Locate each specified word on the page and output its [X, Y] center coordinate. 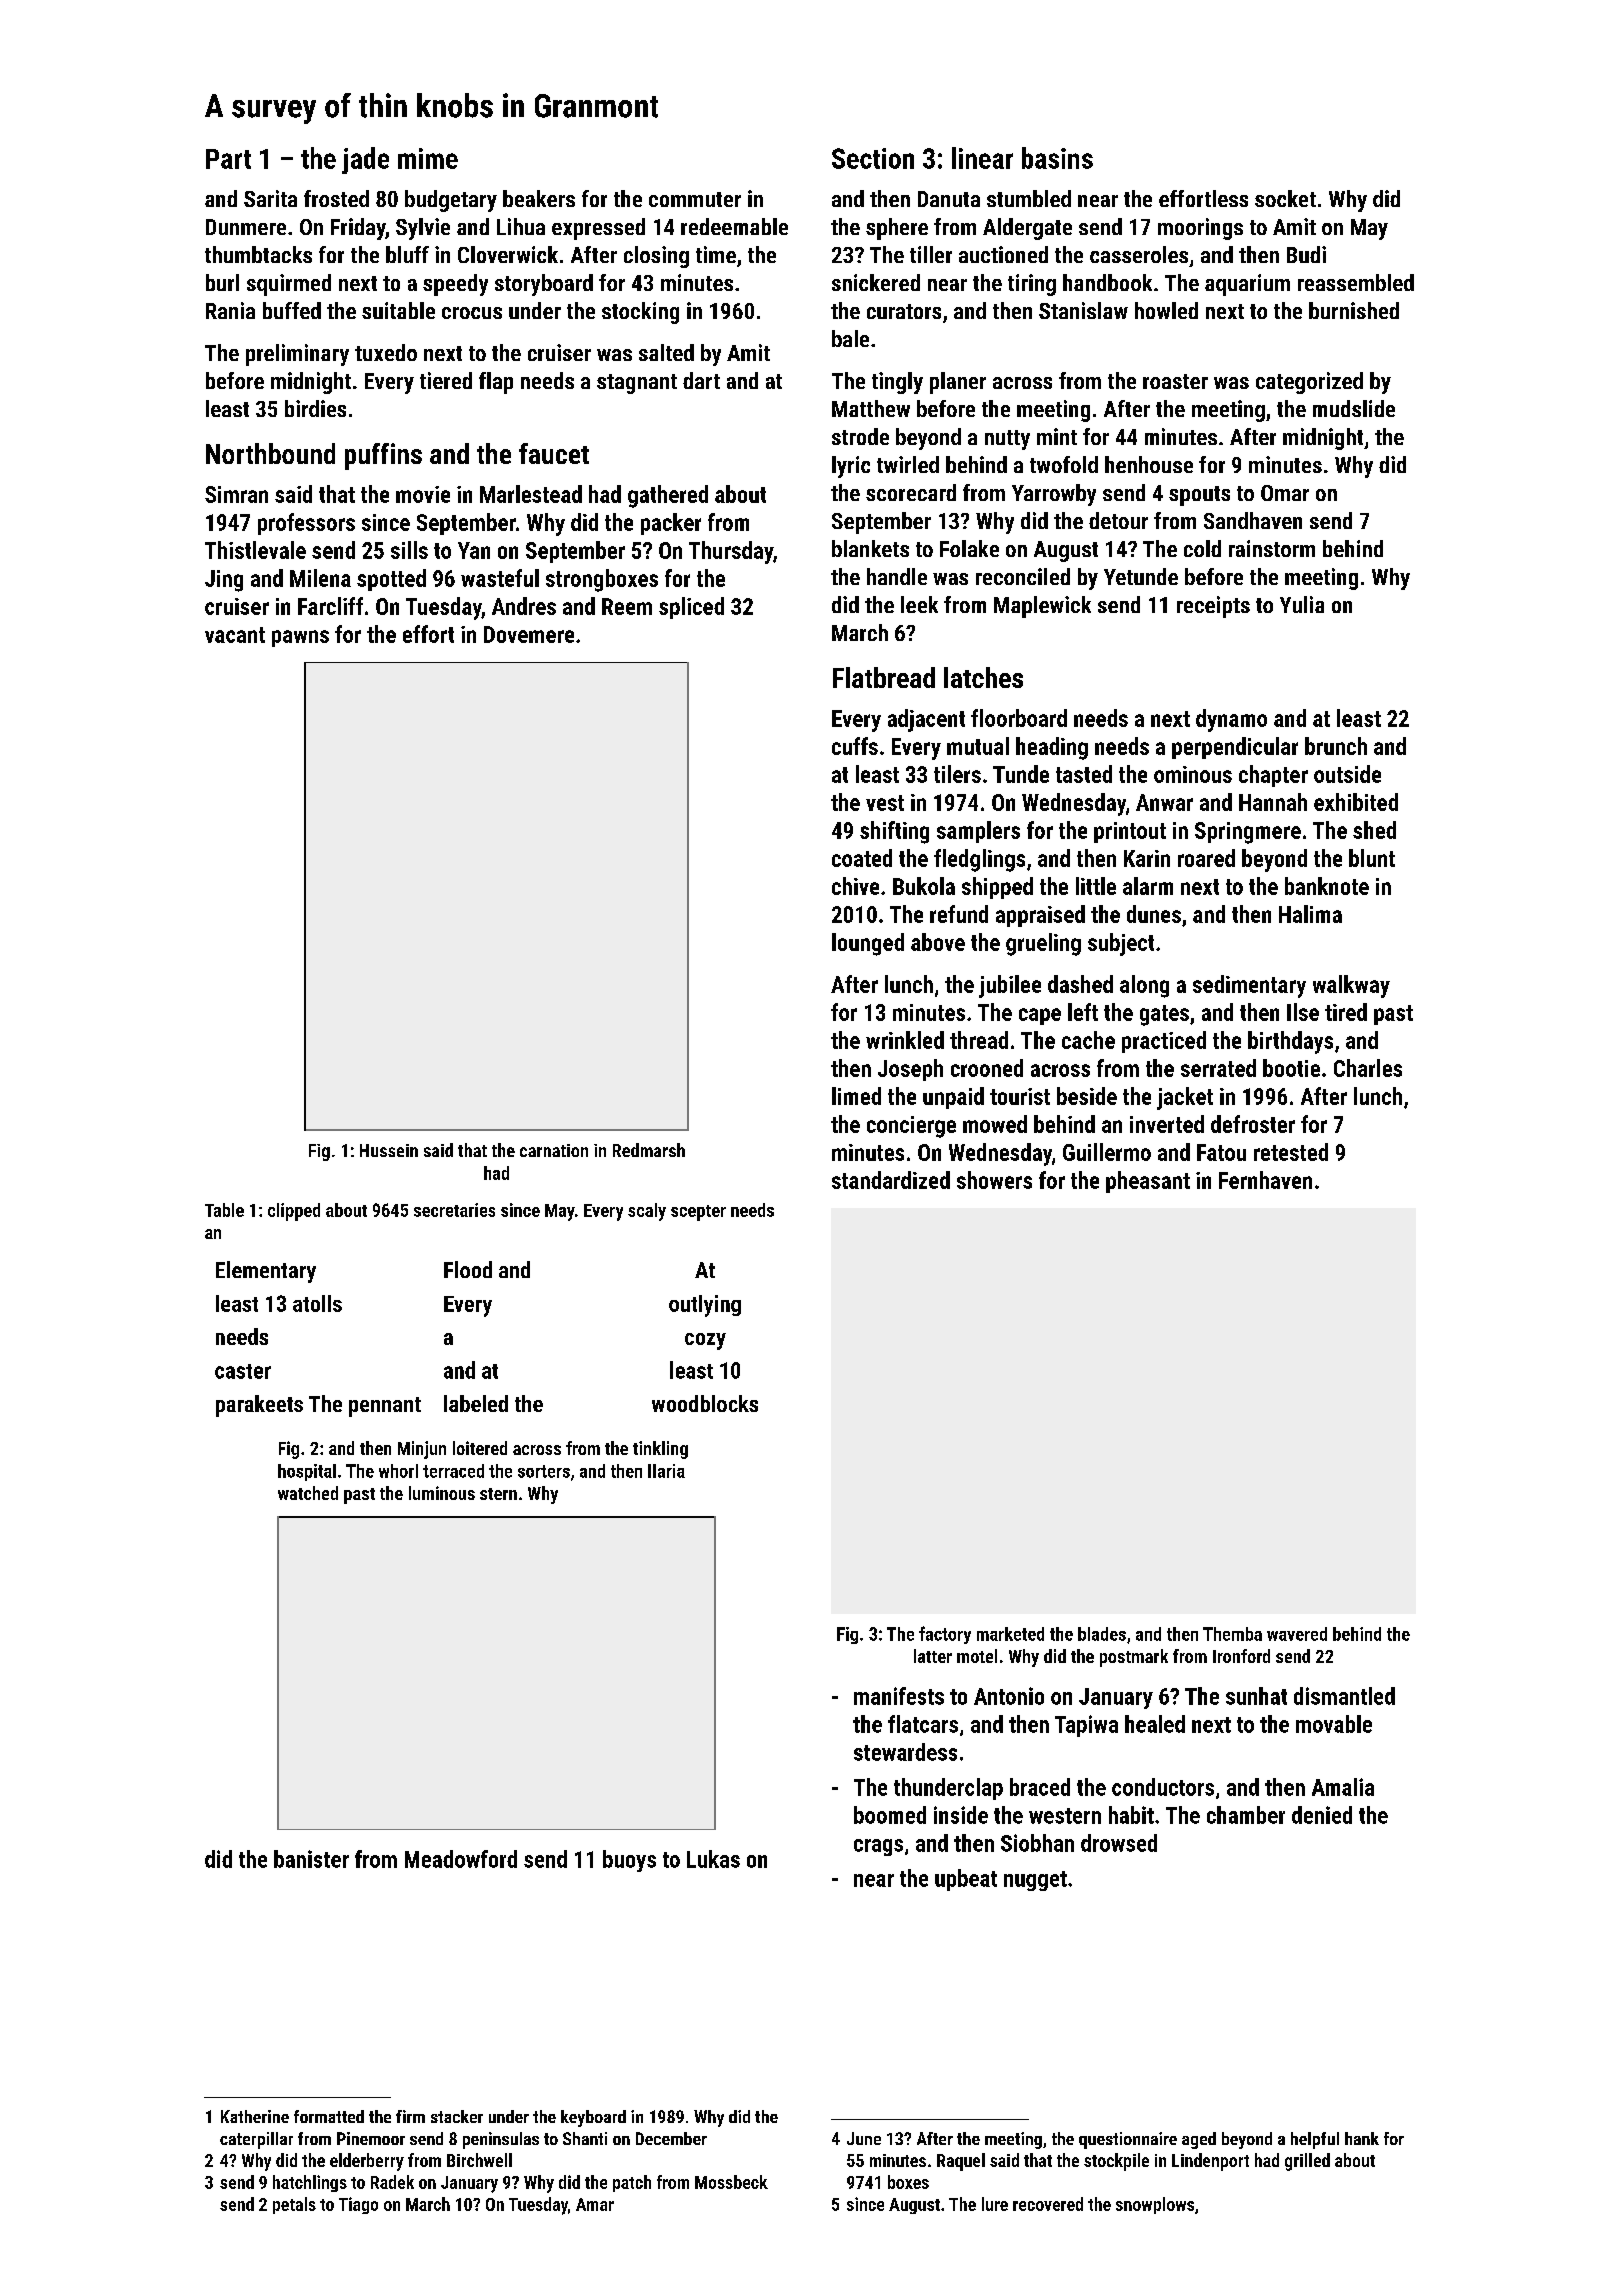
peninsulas [501, 2140]
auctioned [1003, 254]
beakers [539, 198]
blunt [1372, 858]
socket [1285, 198]
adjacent [926, 720]
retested [1291, 1152]
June [864, 2138]
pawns [300, 638]
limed [856, 1096]
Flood [468, 1269]
